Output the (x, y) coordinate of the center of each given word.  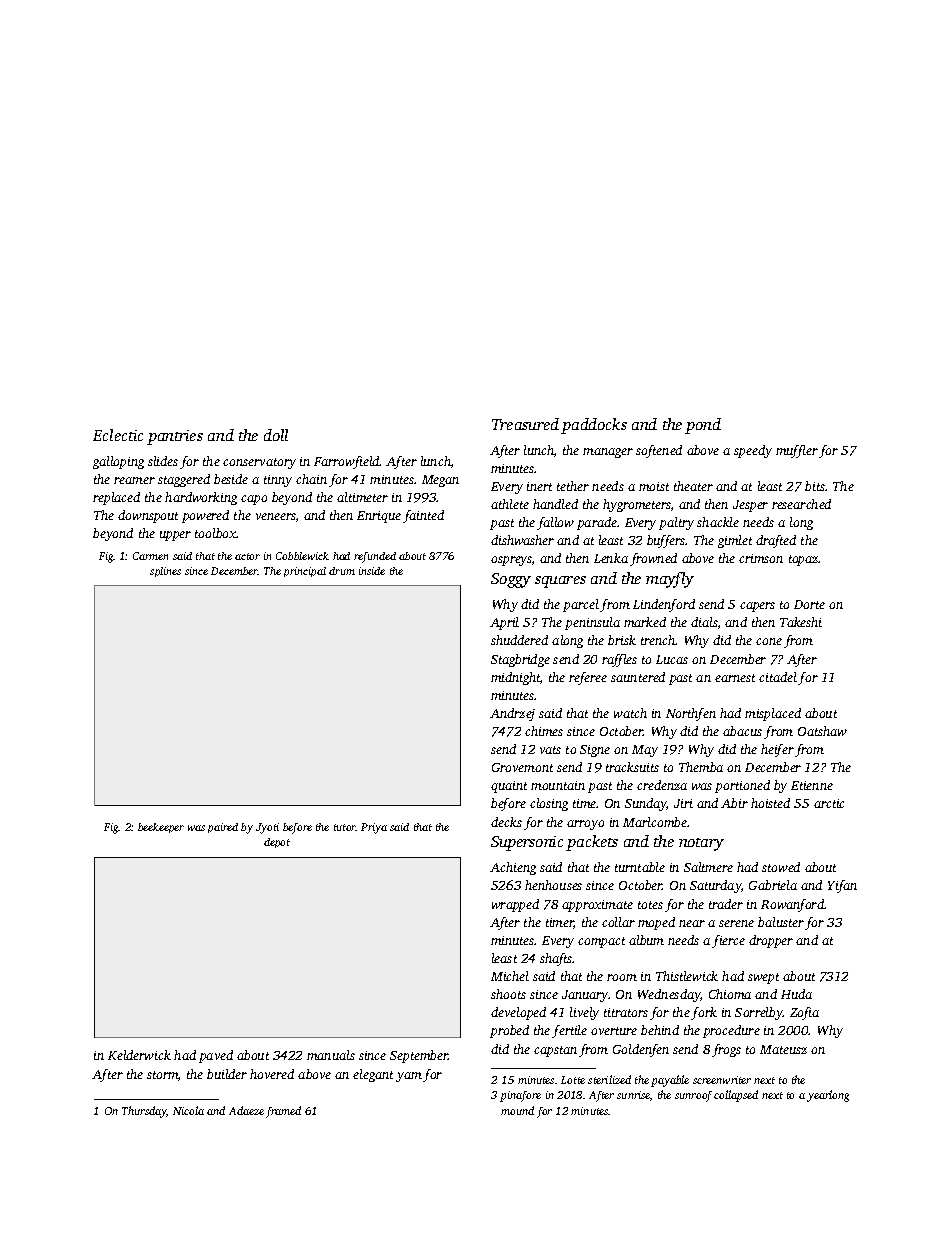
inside (372, 571)
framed (283, 1112)
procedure (731, 1031)
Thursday (144, 1112)
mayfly (670, 580)
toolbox (216, 533)
